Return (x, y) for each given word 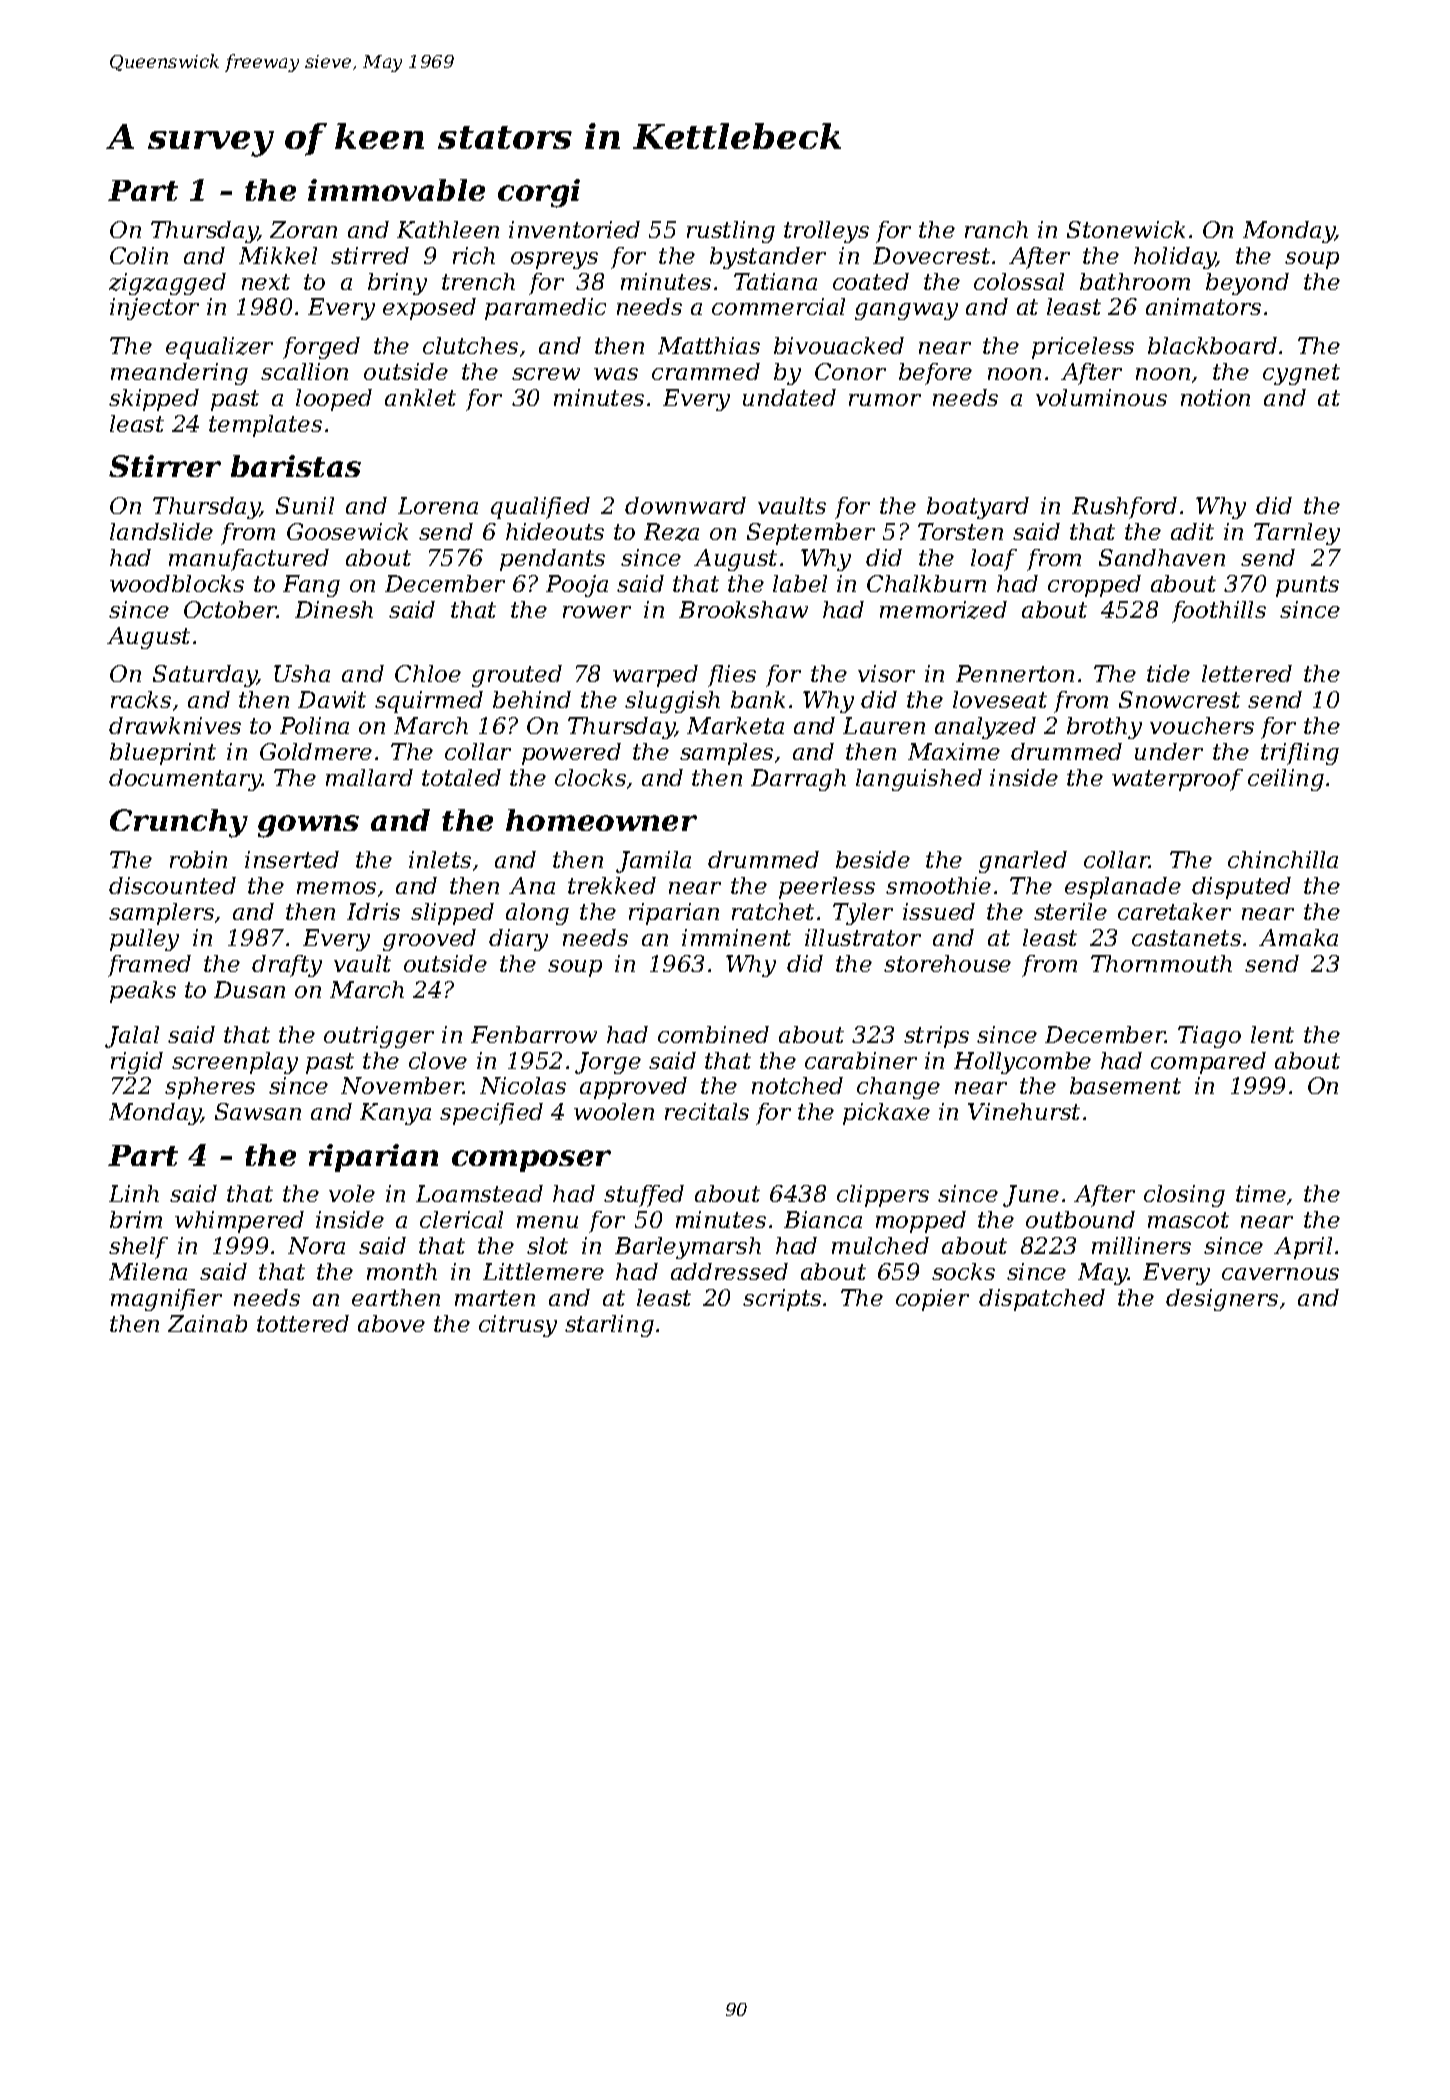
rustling (731, 232)
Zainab (207, 1323)
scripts (782, 1300)
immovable (396, 190)
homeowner (601, 820)
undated (789, 397)
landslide (161, 531)
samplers (161, 914)
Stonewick (1126, 229)
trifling (1300, 754)
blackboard (1212, 345)
